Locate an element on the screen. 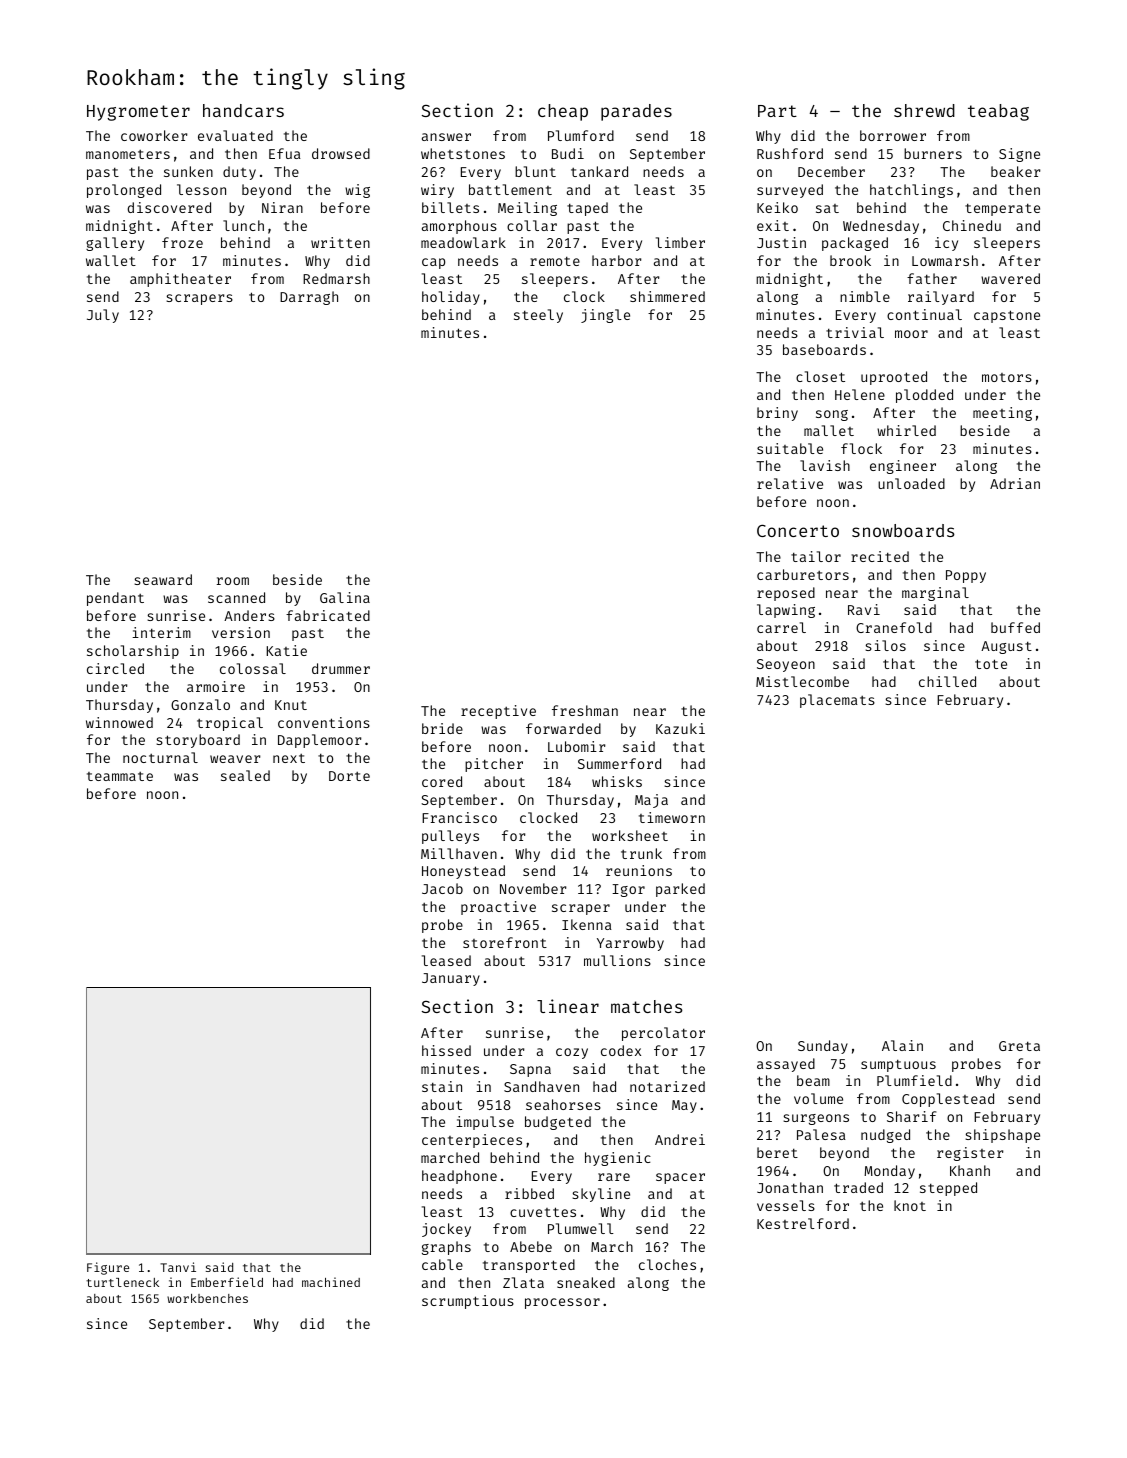 Image resolution: width=1127 pixels, height=1458 pixels. Figure is located at coordinates (108, 1268).
